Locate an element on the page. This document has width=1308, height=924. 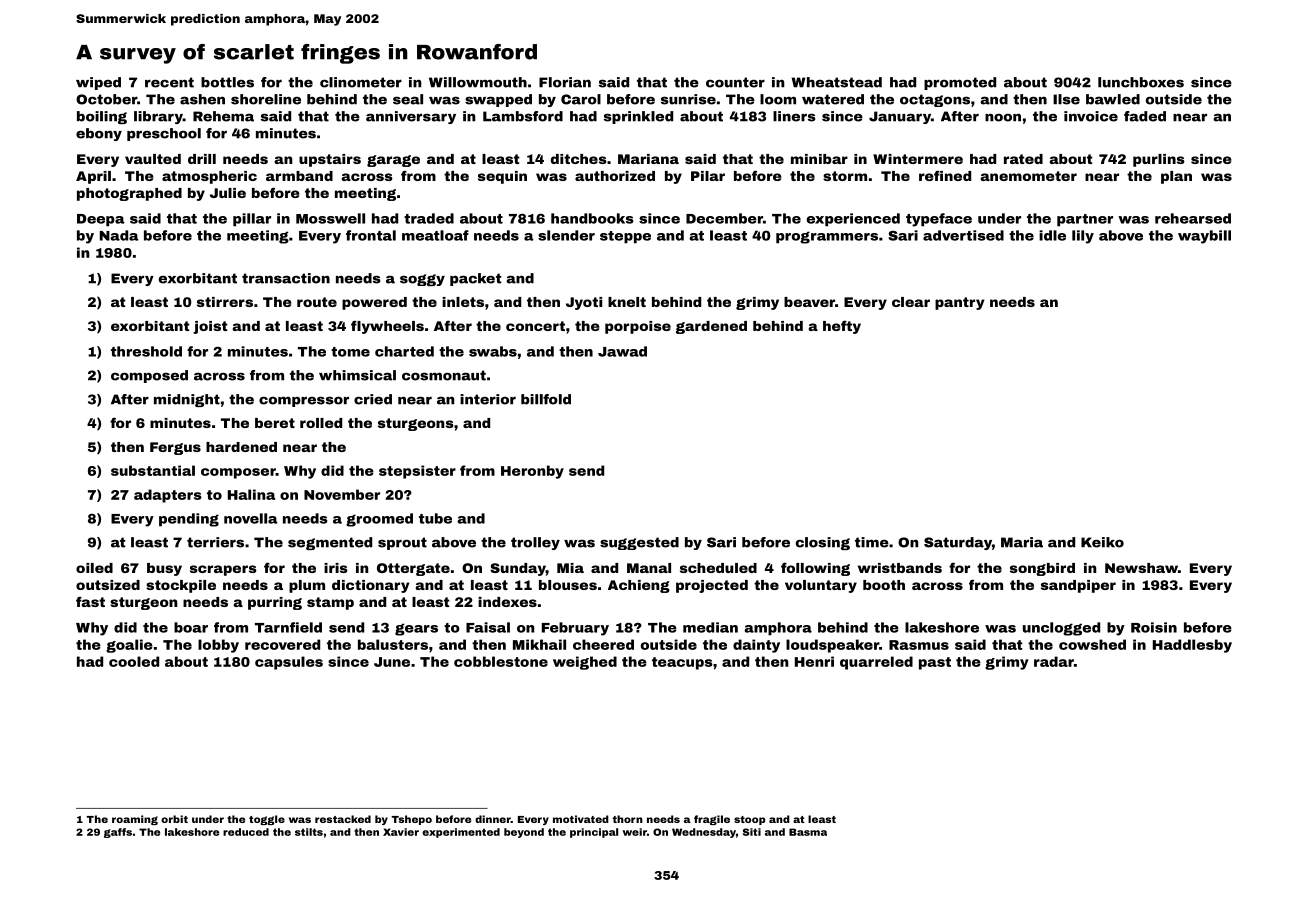
radar is located at coordinates (1054, 661).
